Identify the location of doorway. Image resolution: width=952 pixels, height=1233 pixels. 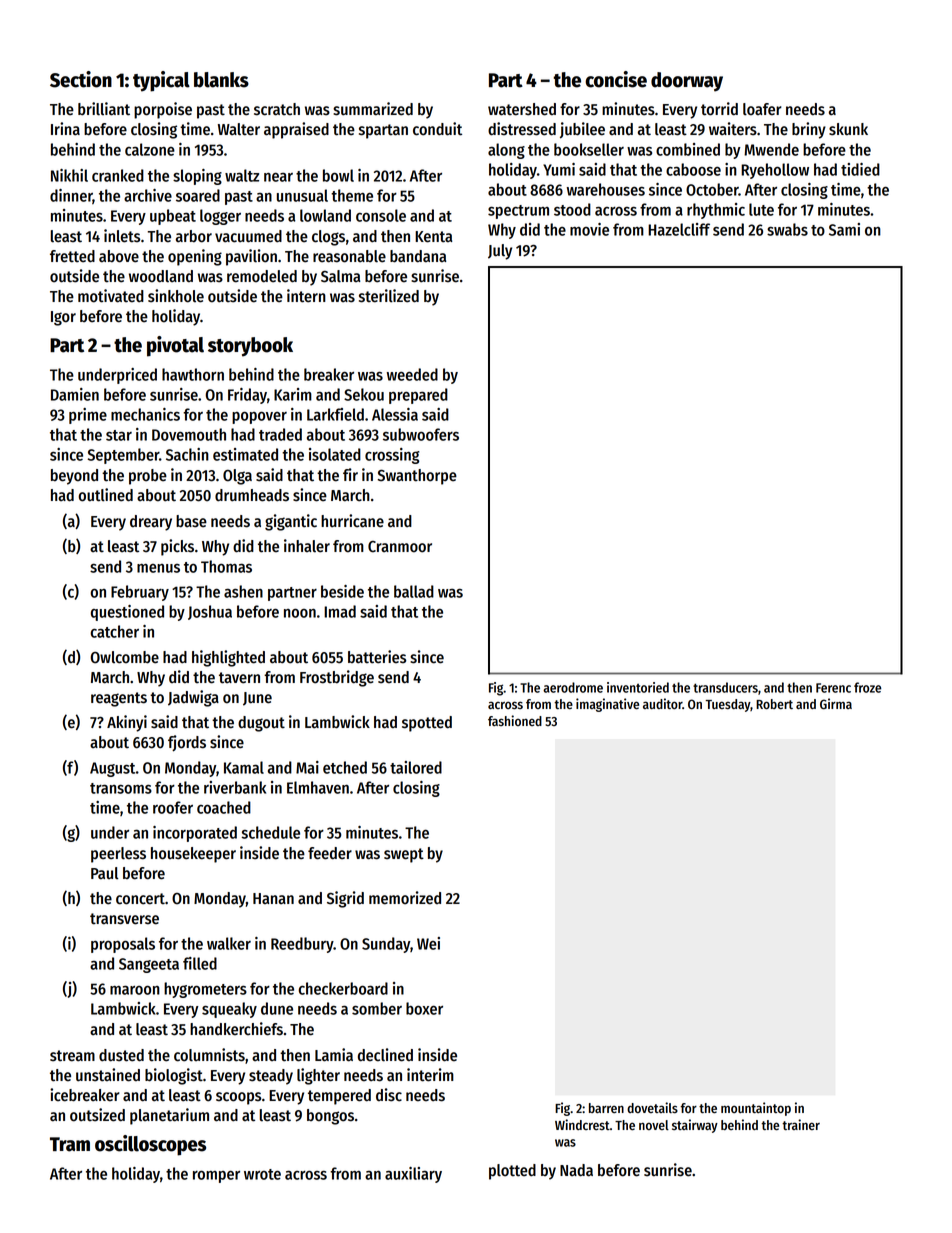
(687, 82).
